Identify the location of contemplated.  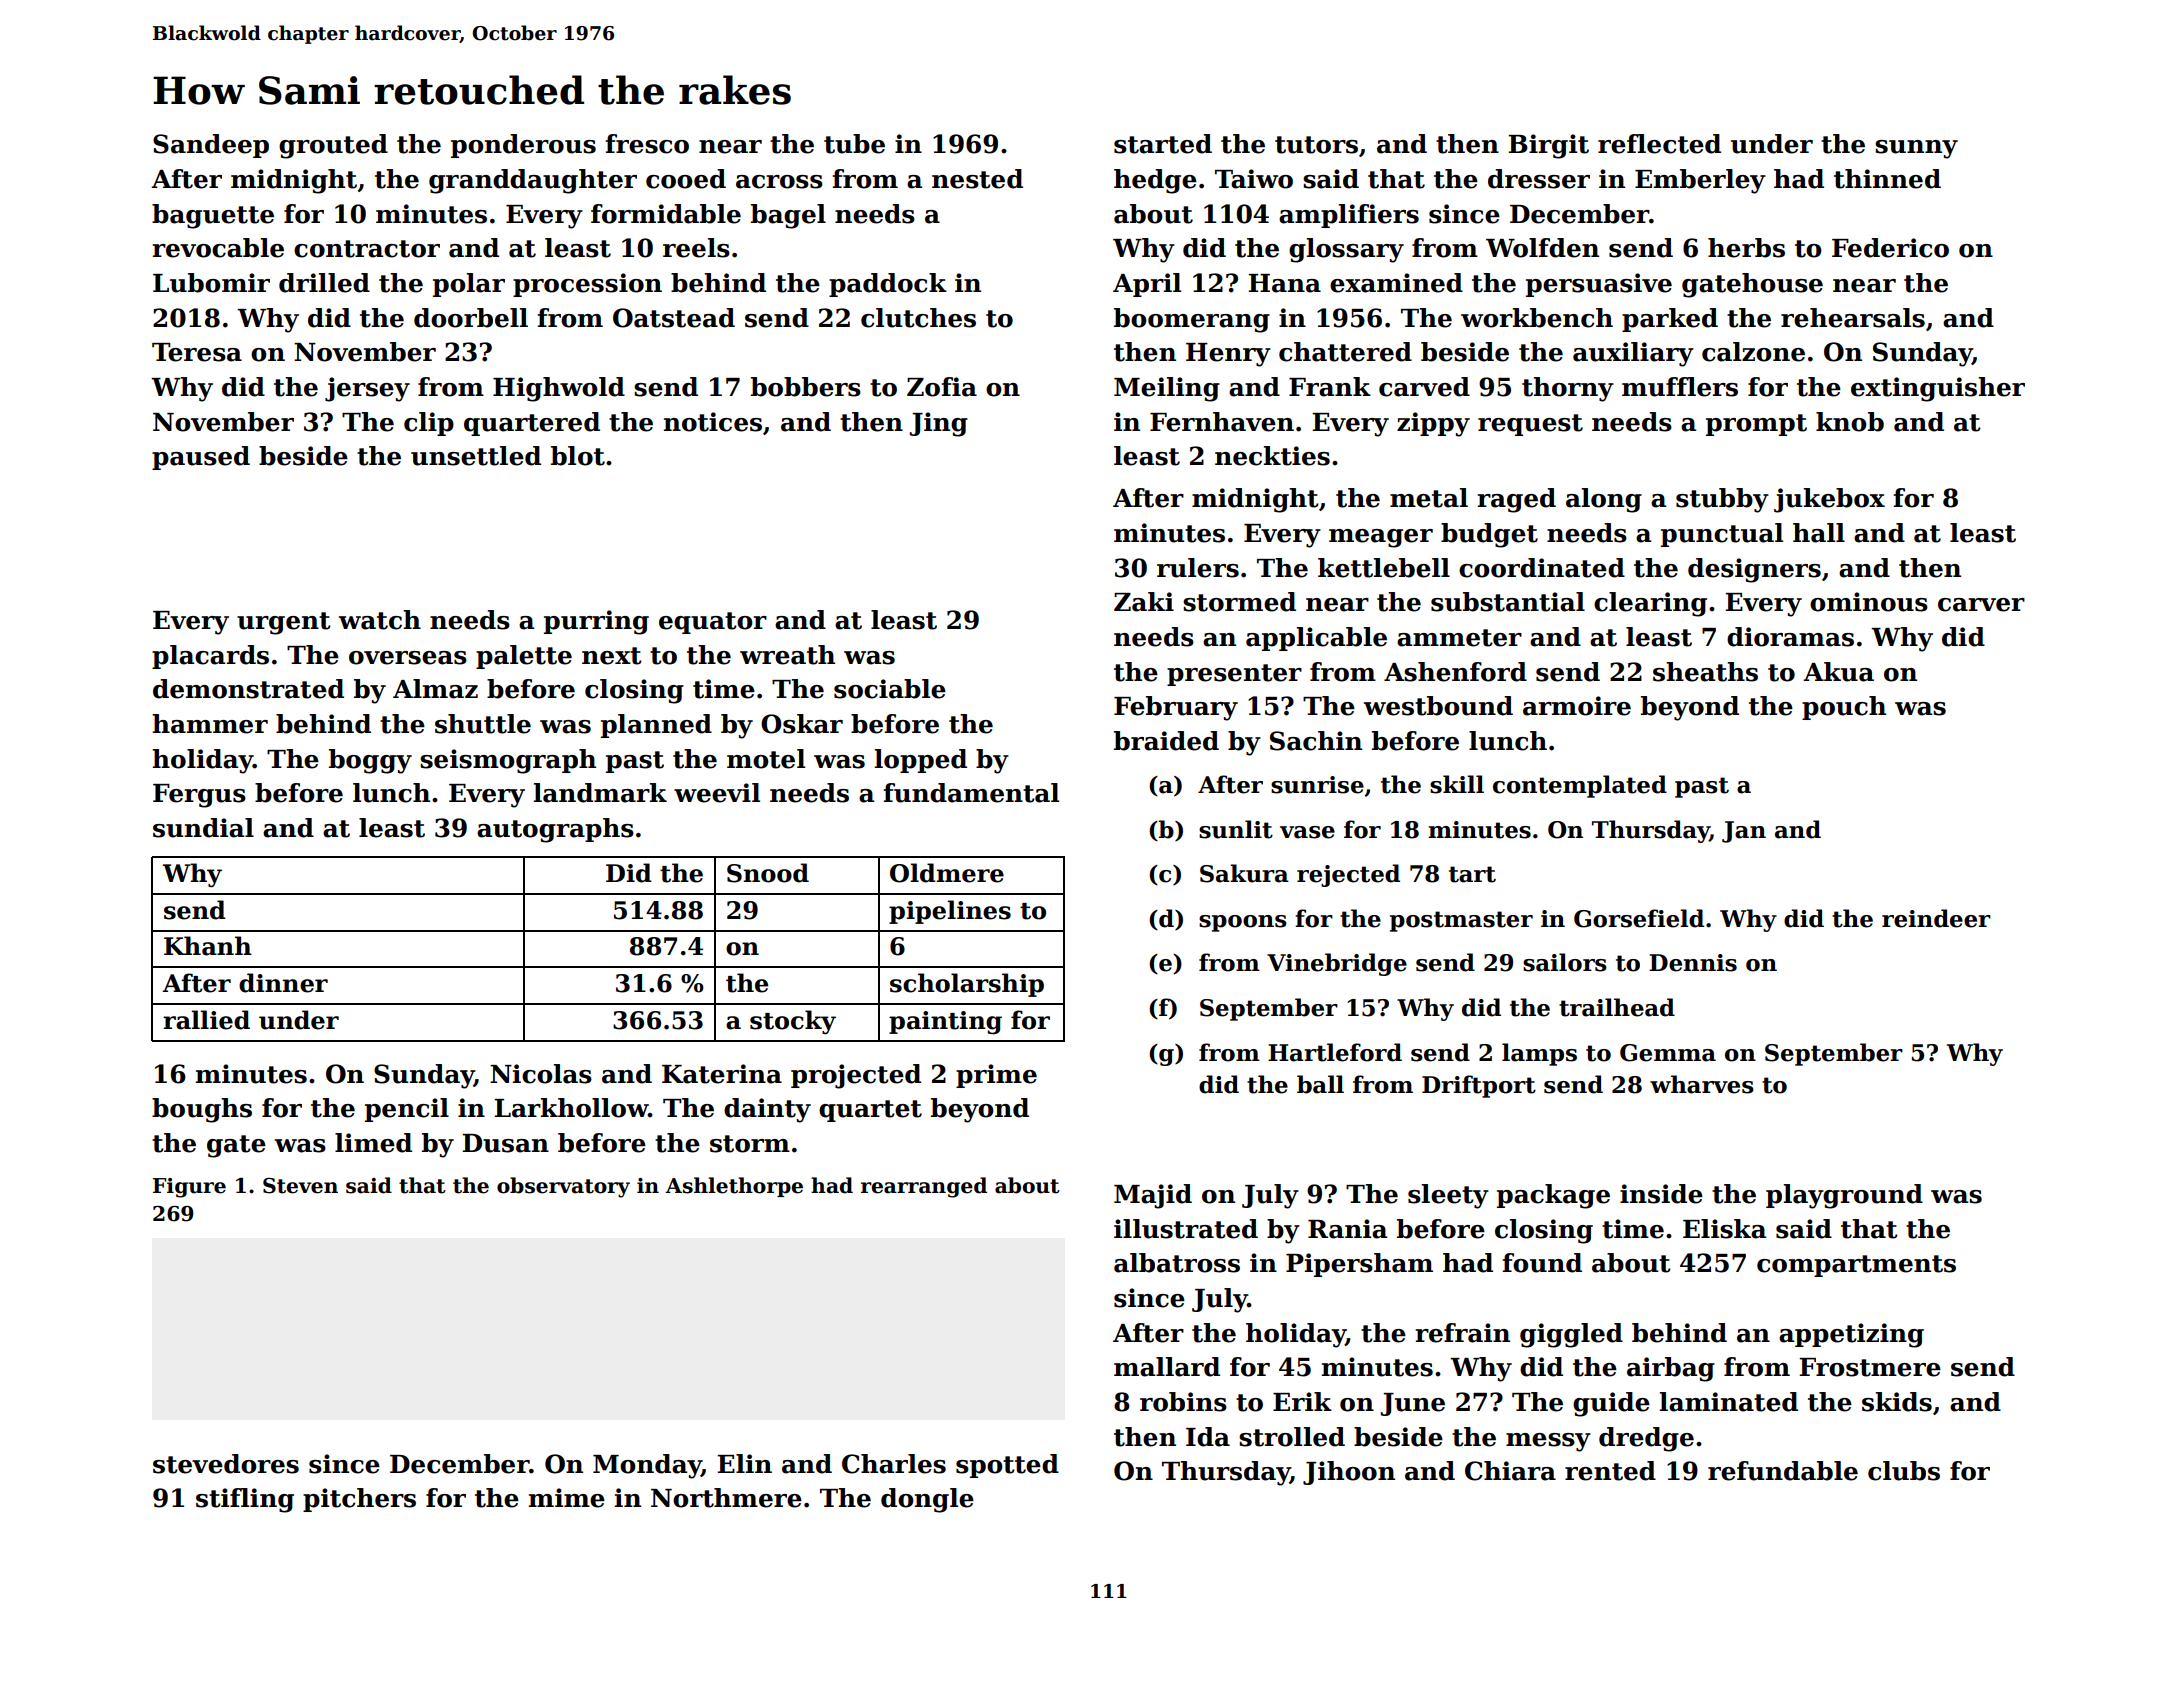
(1580, 786).
